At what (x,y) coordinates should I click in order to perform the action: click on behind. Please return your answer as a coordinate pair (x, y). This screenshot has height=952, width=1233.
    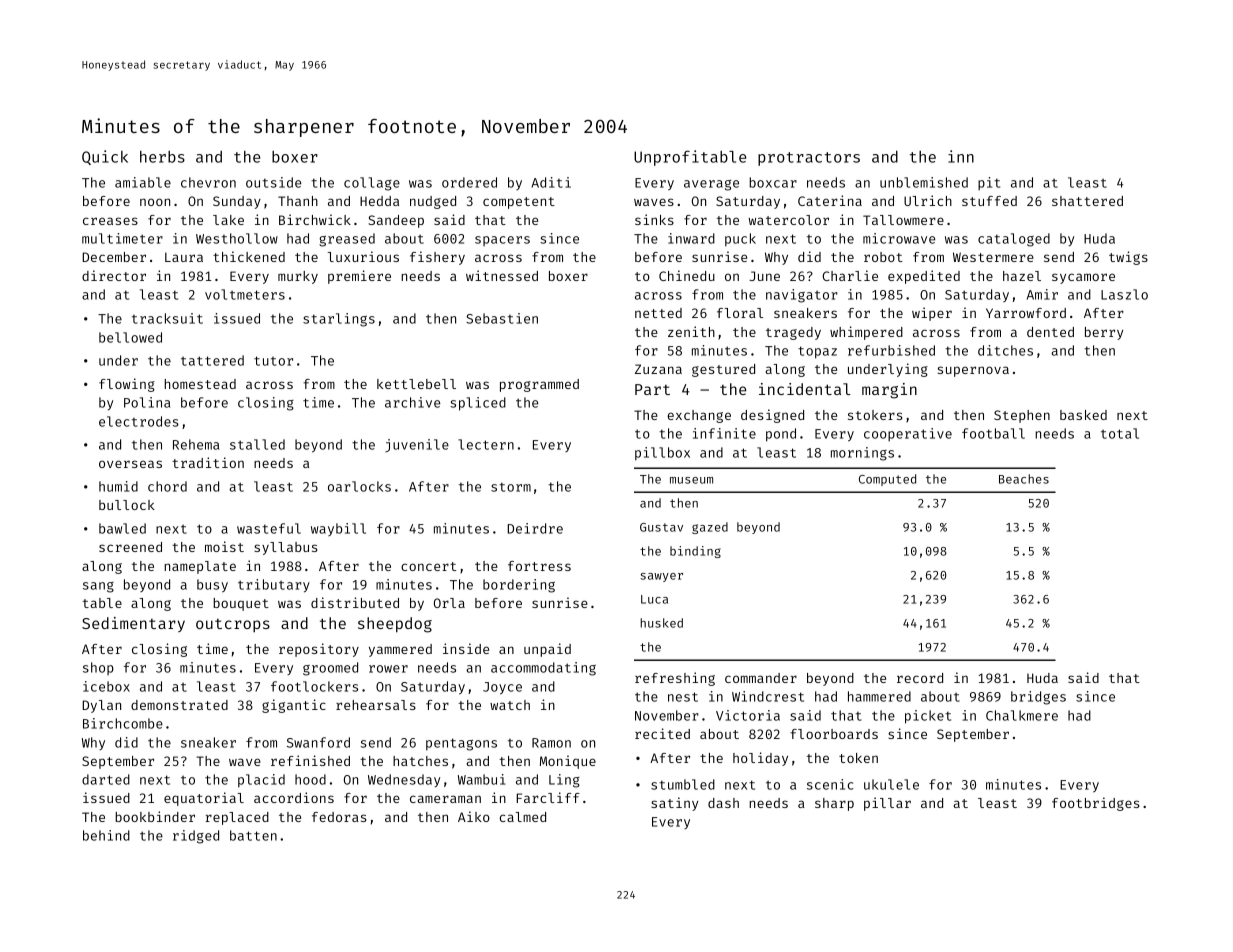
    Looking at the image, I should click on (106, 835).
